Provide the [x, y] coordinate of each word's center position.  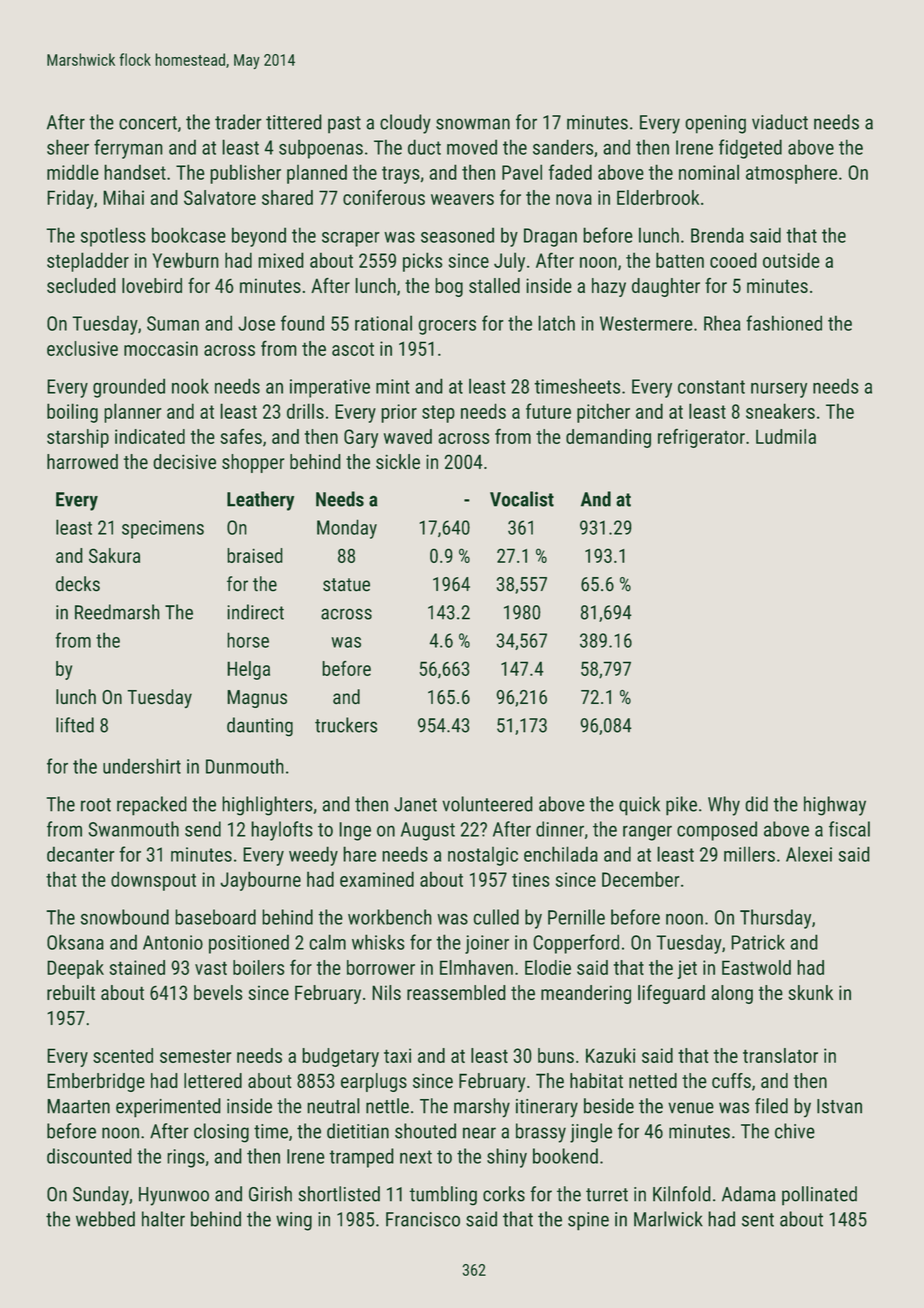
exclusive [82, 348]
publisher [245, 174]
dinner [560, 829]
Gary [361, 438]
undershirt [142, 766]
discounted [89, 1156]
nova [574, 199]
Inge [355, 831]
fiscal [849, 829]
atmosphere [791, 174]
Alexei [809, 854]
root [96, 805]
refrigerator [701, 438]
